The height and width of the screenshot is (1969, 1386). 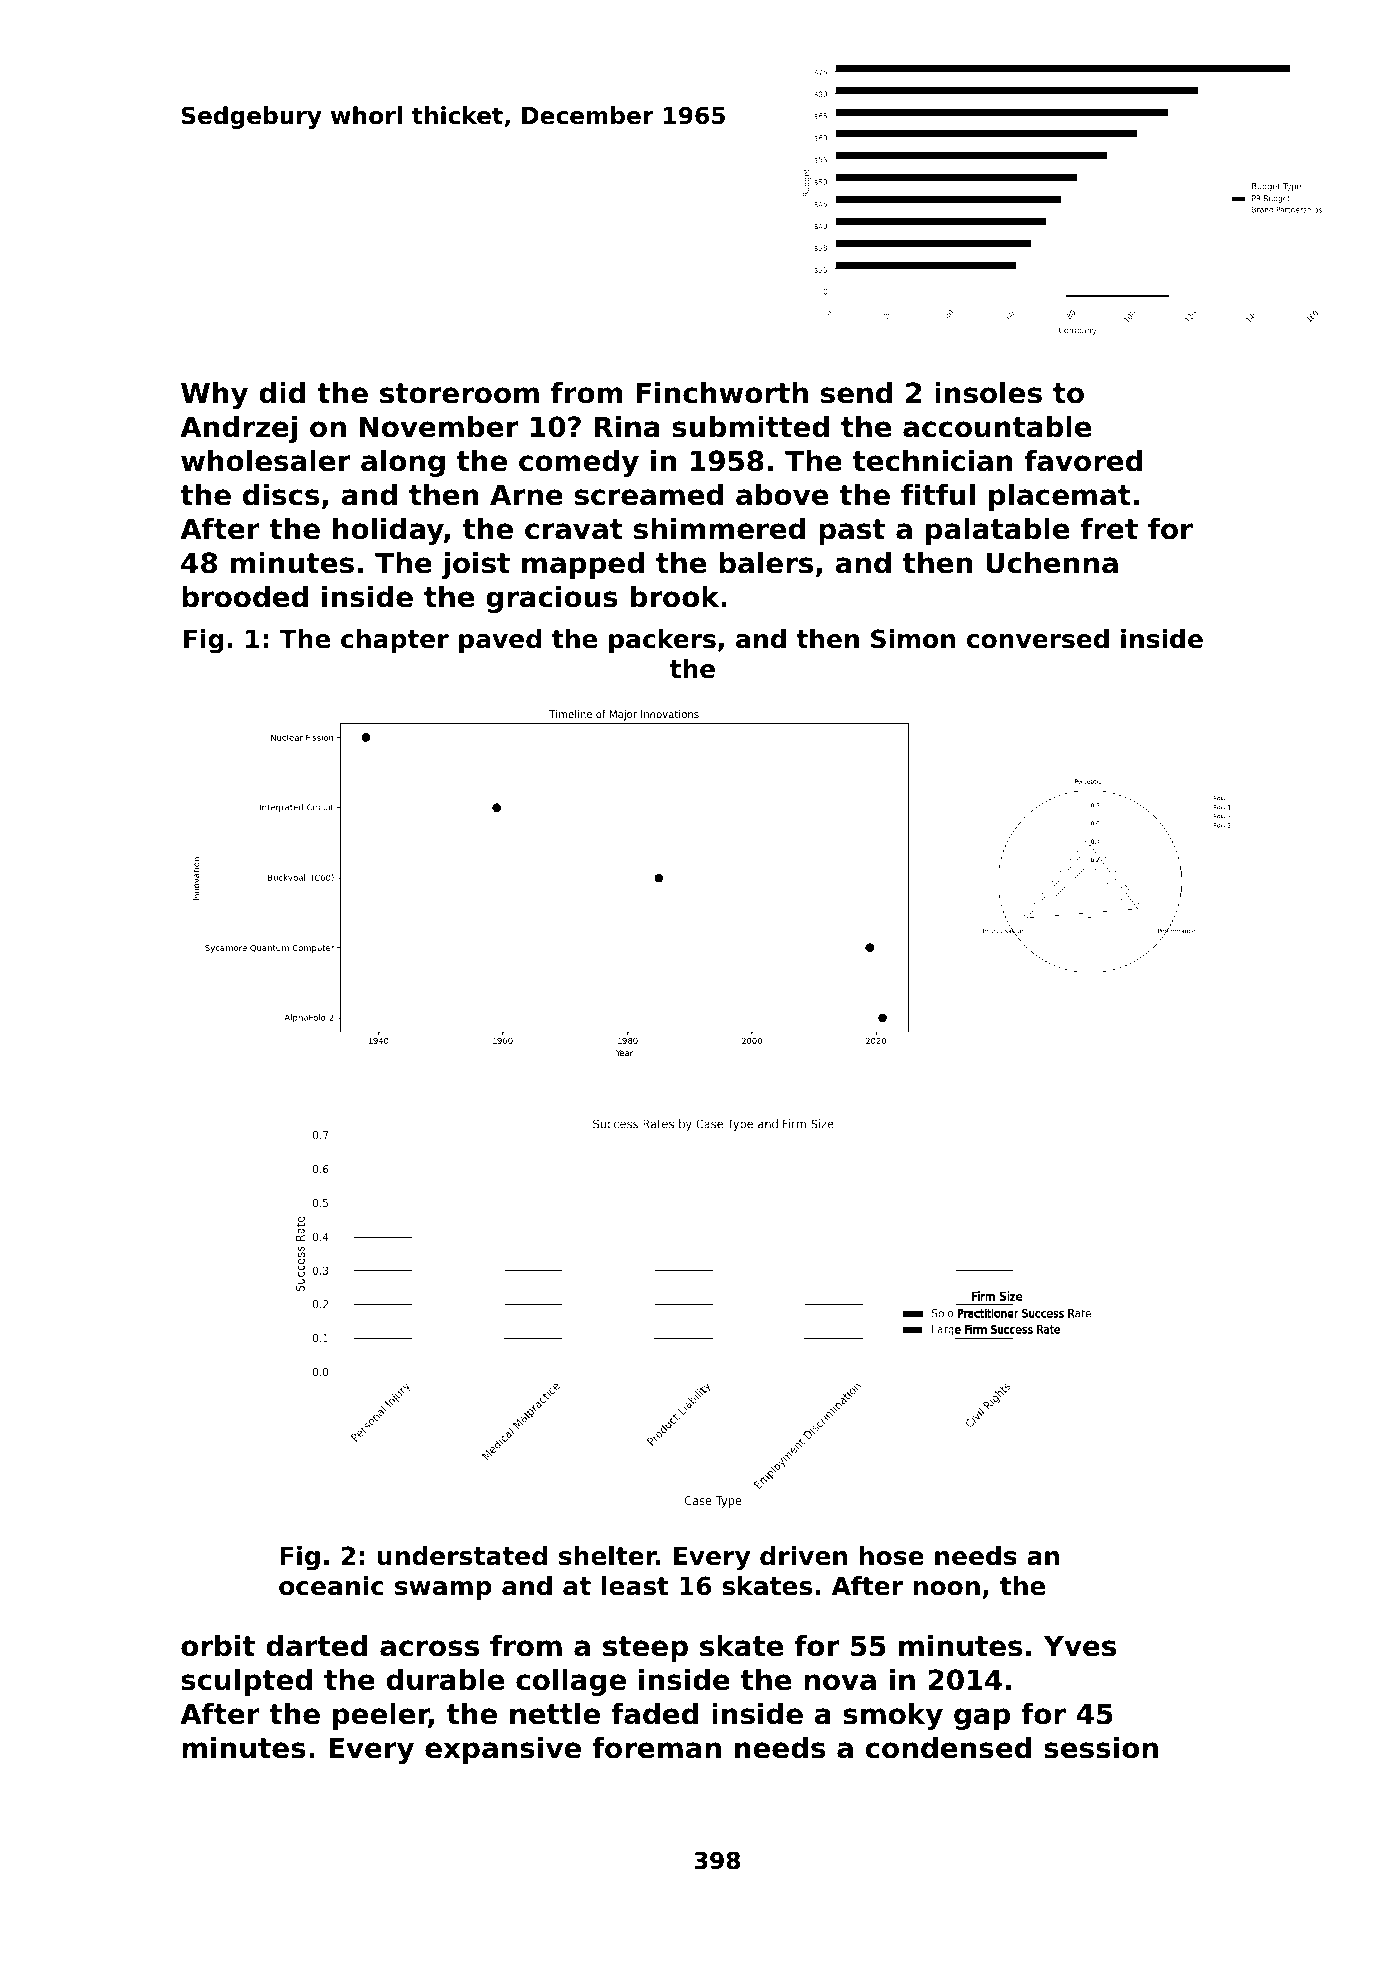 I want to click on peeler, so click(x=381, y=1716).
